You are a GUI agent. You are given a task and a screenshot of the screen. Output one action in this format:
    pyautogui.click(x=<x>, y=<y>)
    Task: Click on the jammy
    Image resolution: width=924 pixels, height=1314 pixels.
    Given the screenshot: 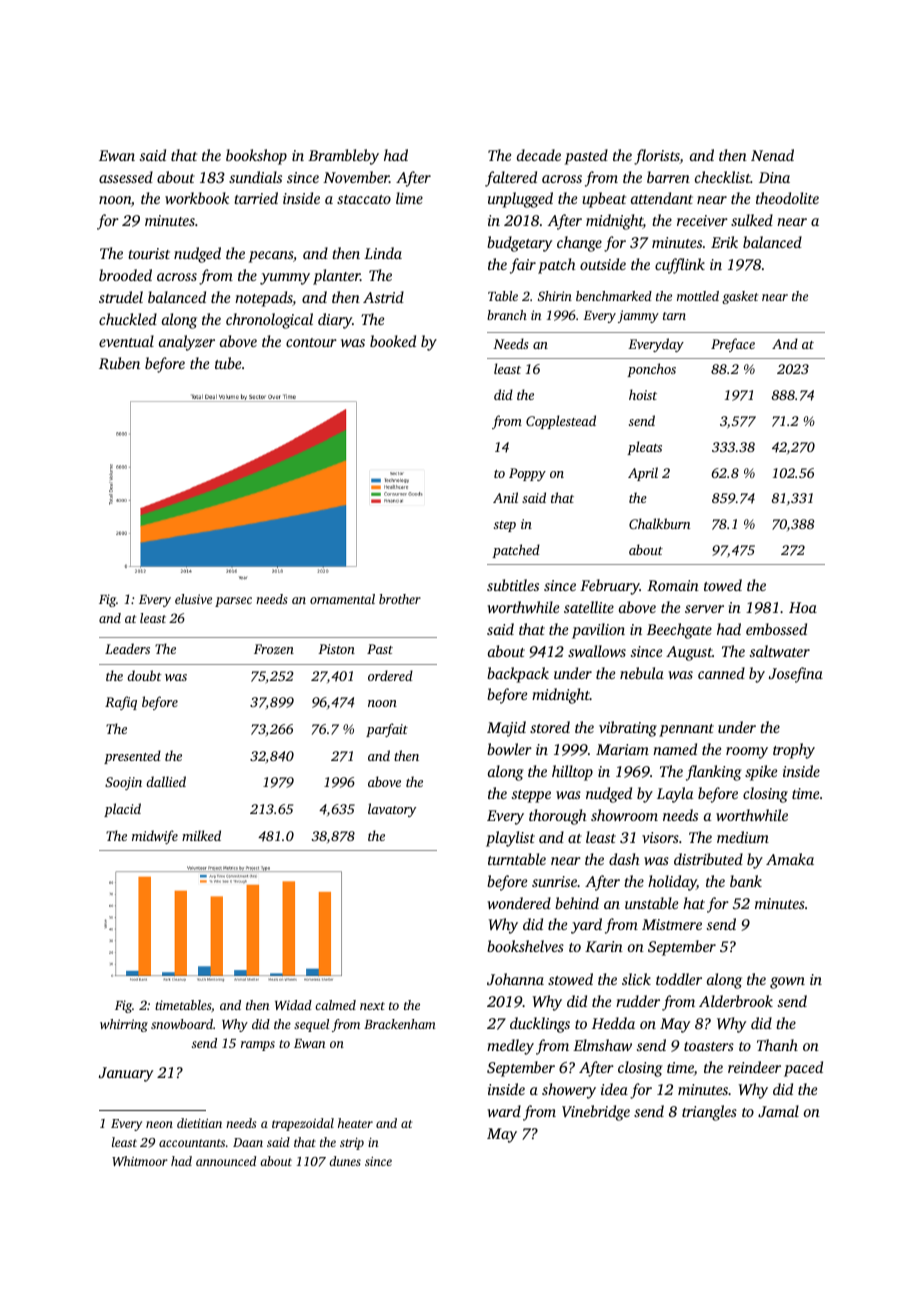 What is the action you would take?
    pyautogui.click(x=638, y=316)
